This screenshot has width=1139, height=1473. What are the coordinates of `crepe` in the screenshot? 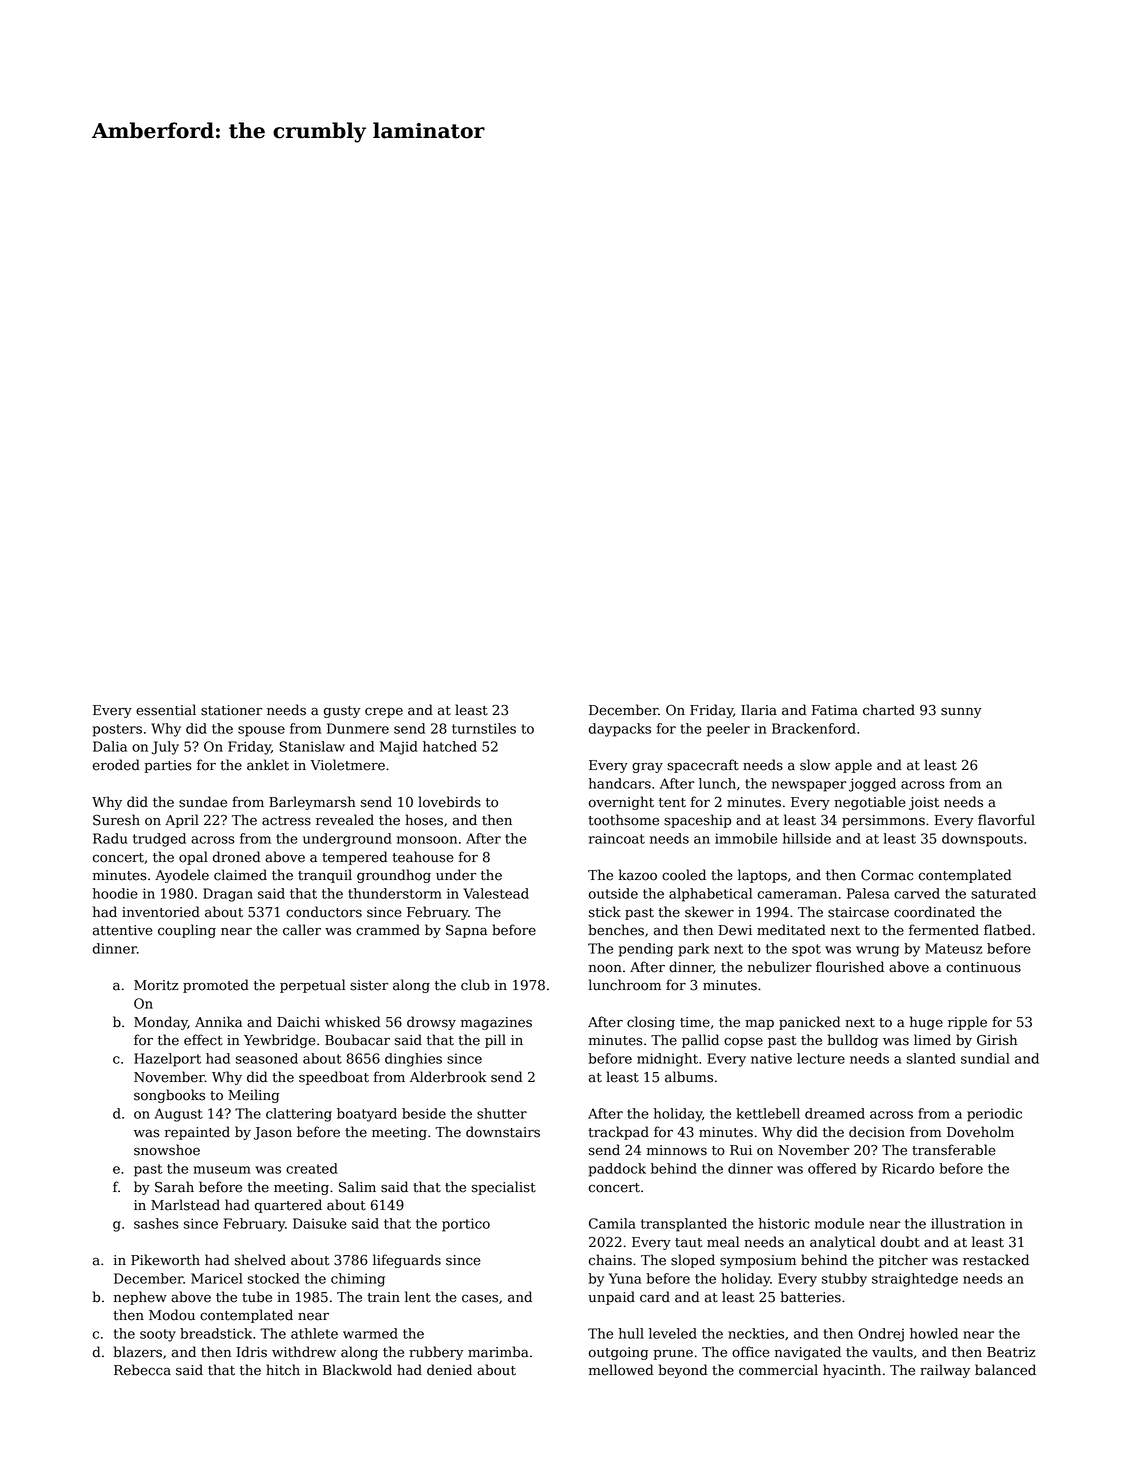 It's located at (384, 712).
